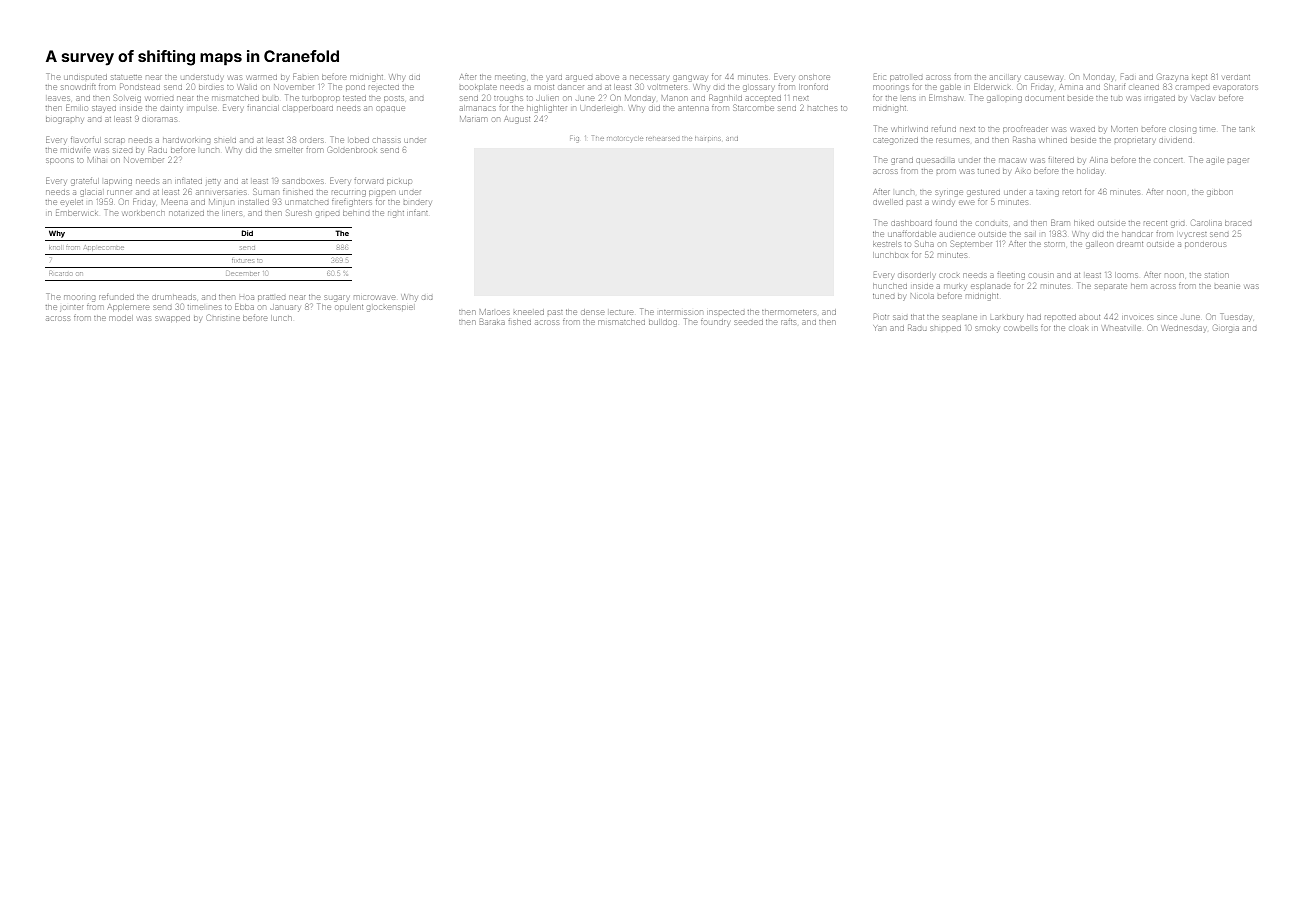  Describe the element at coordinates (607, 77) in the screenshot. I see `above` at that location.
